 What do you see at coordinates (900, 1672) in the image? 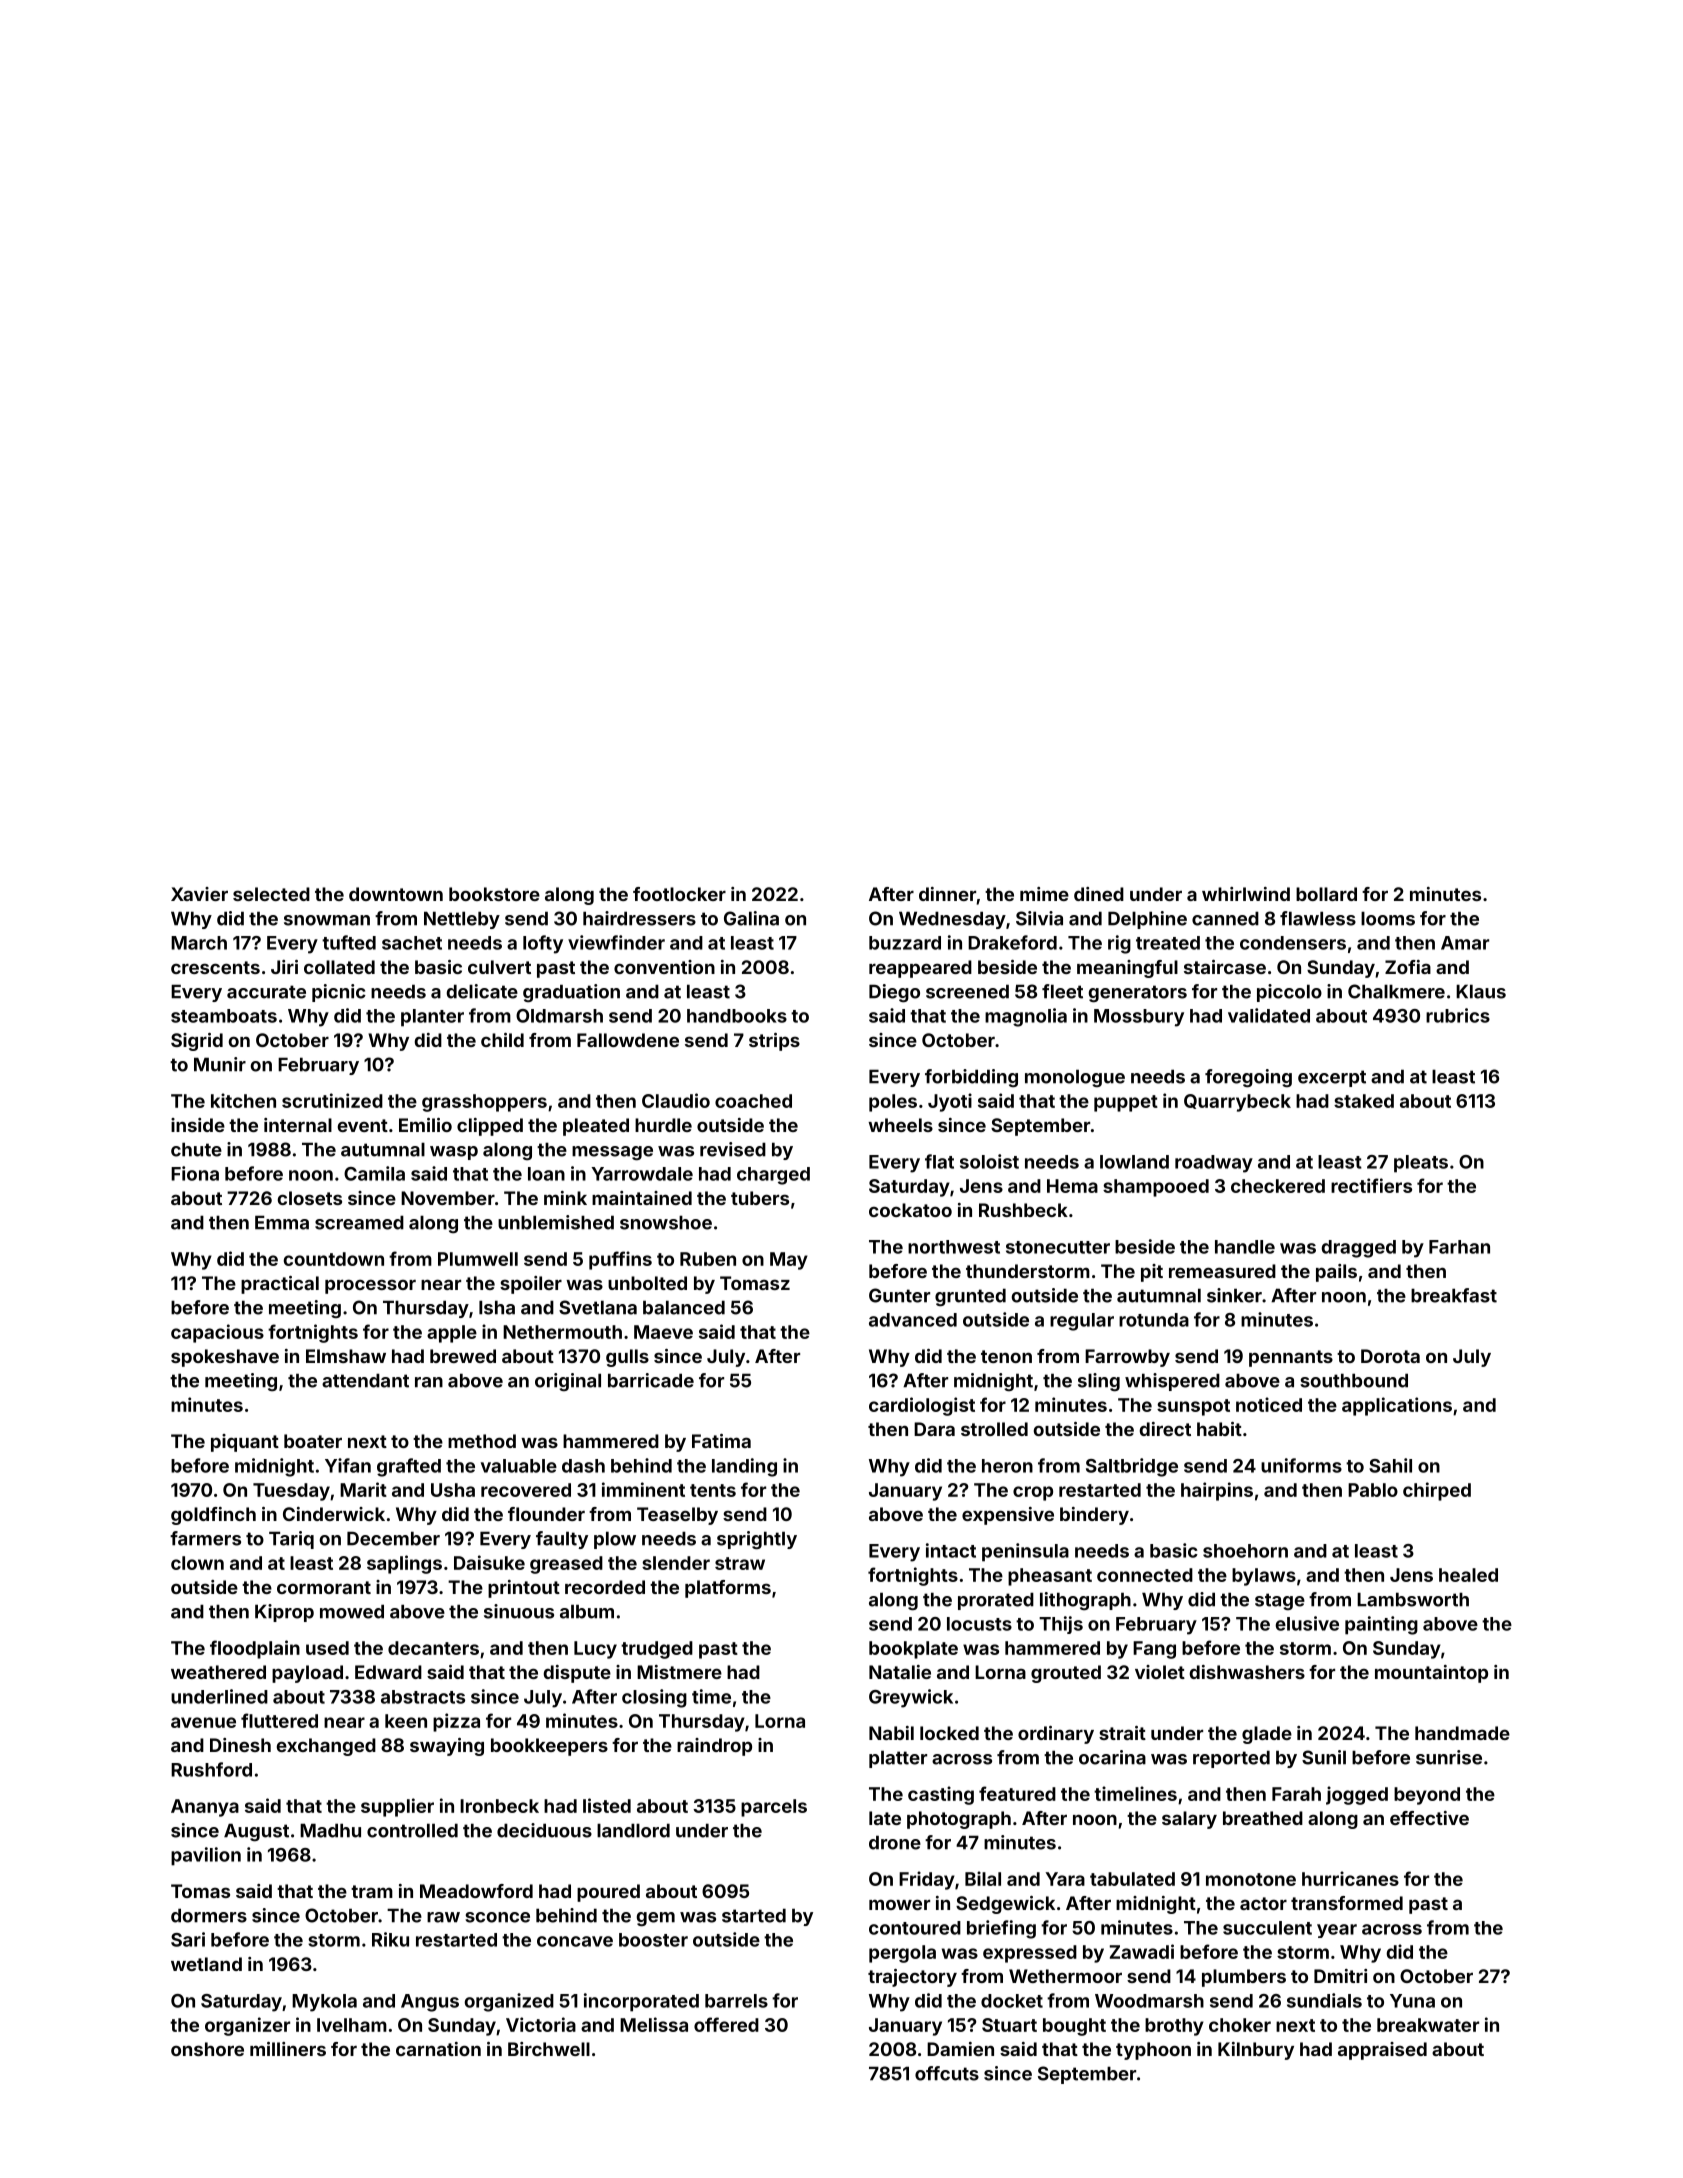
I see `Natalie` at bounding box center [900, 1672].
